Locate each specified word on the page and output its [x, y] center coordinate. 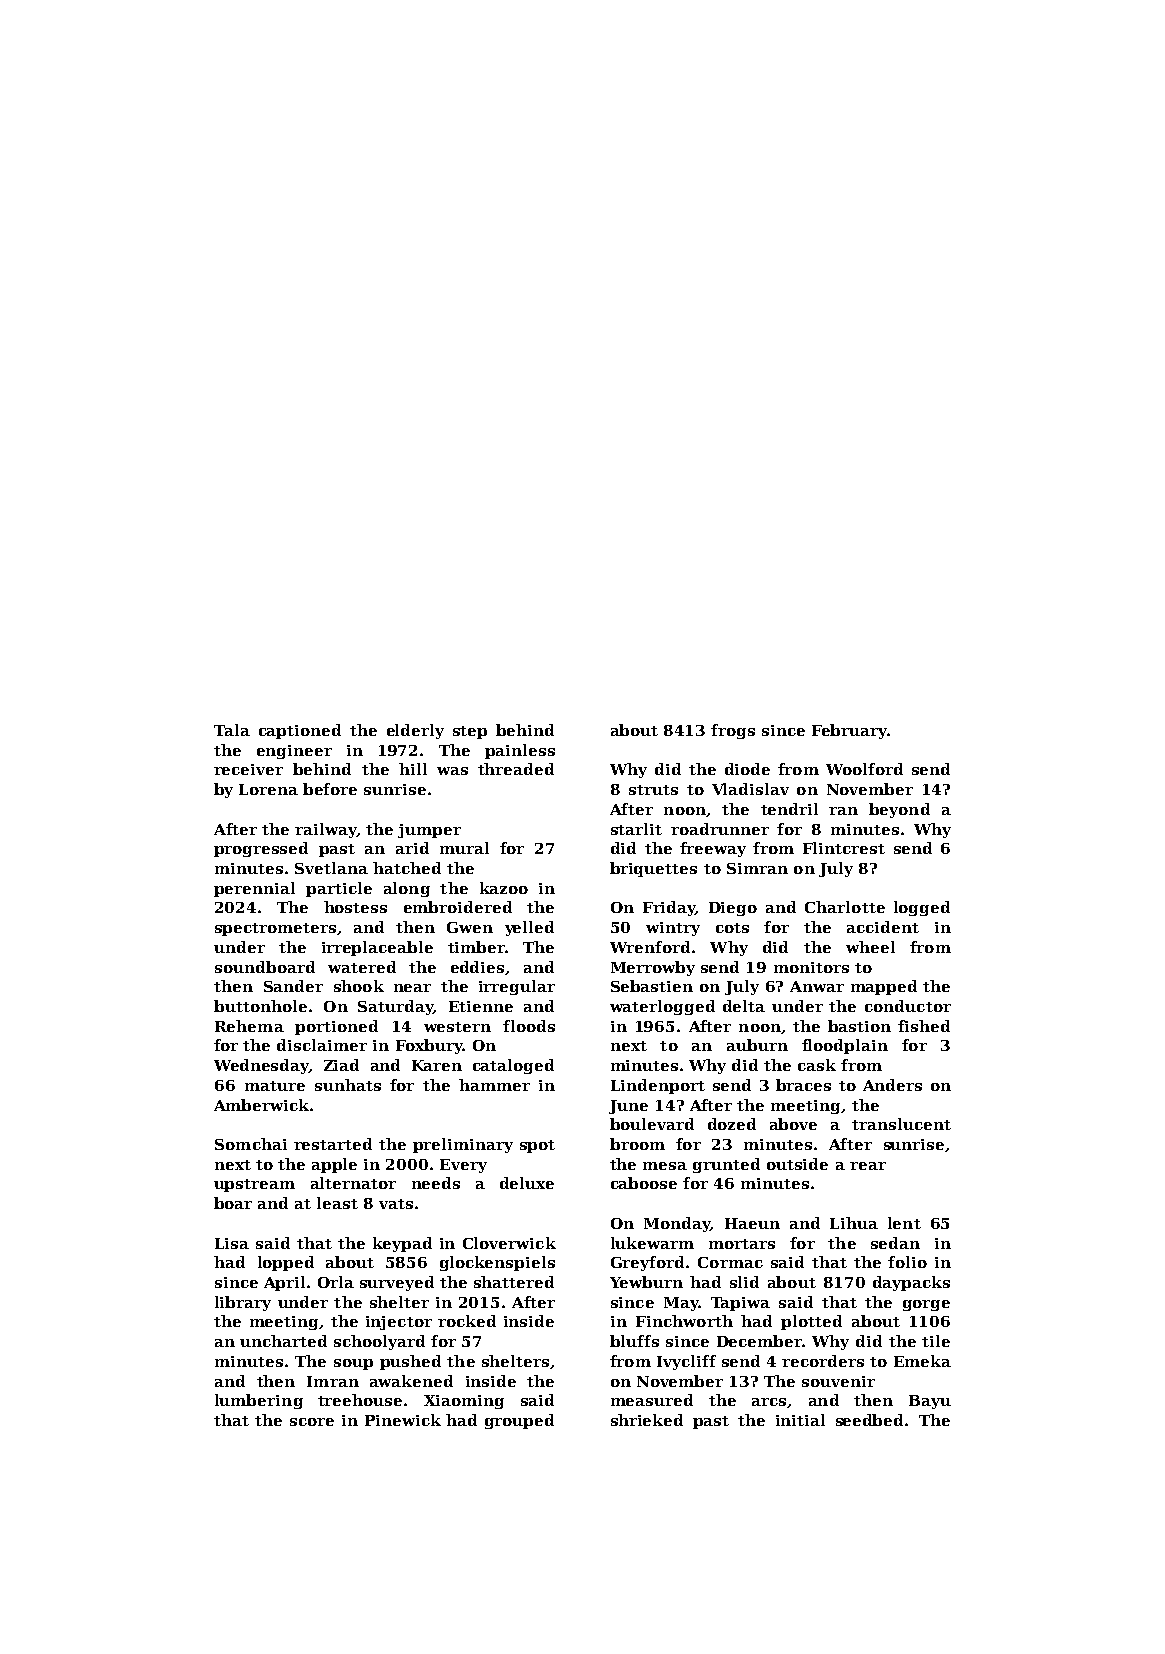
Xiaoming [464, 1402]
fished [924, 1026]
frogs [733, 731]
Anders [892, 1085]
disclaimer [322, 1045]
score [312, 1422]
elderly [415, 731]
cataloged [513, 1066]
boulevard [652, 1124]
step [470, 732]
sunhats [348, 1085]
